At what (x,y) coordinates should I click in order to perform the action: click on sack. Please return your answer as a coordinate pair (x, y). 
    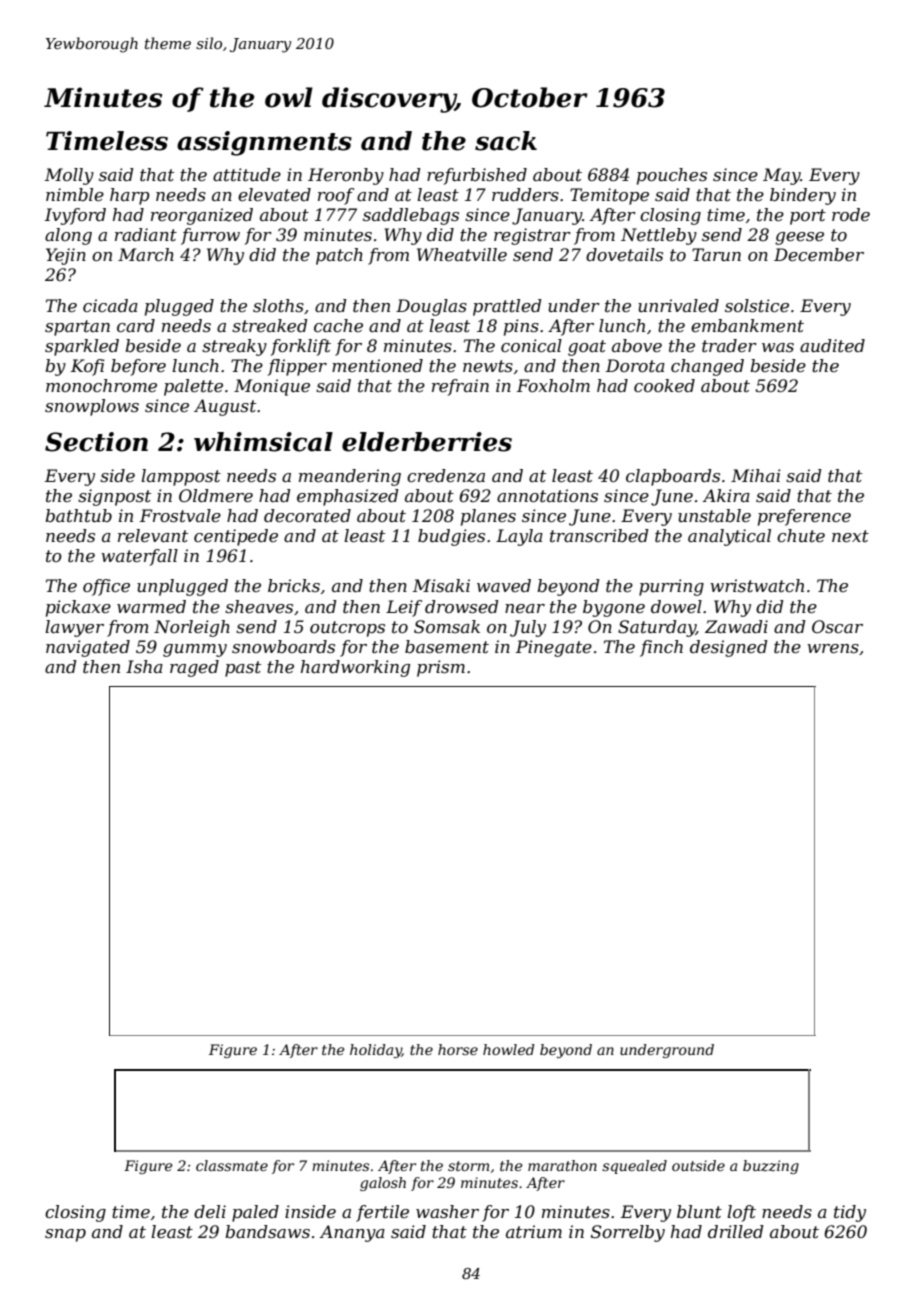
    Looking at the image, I should click on (506, 141).
